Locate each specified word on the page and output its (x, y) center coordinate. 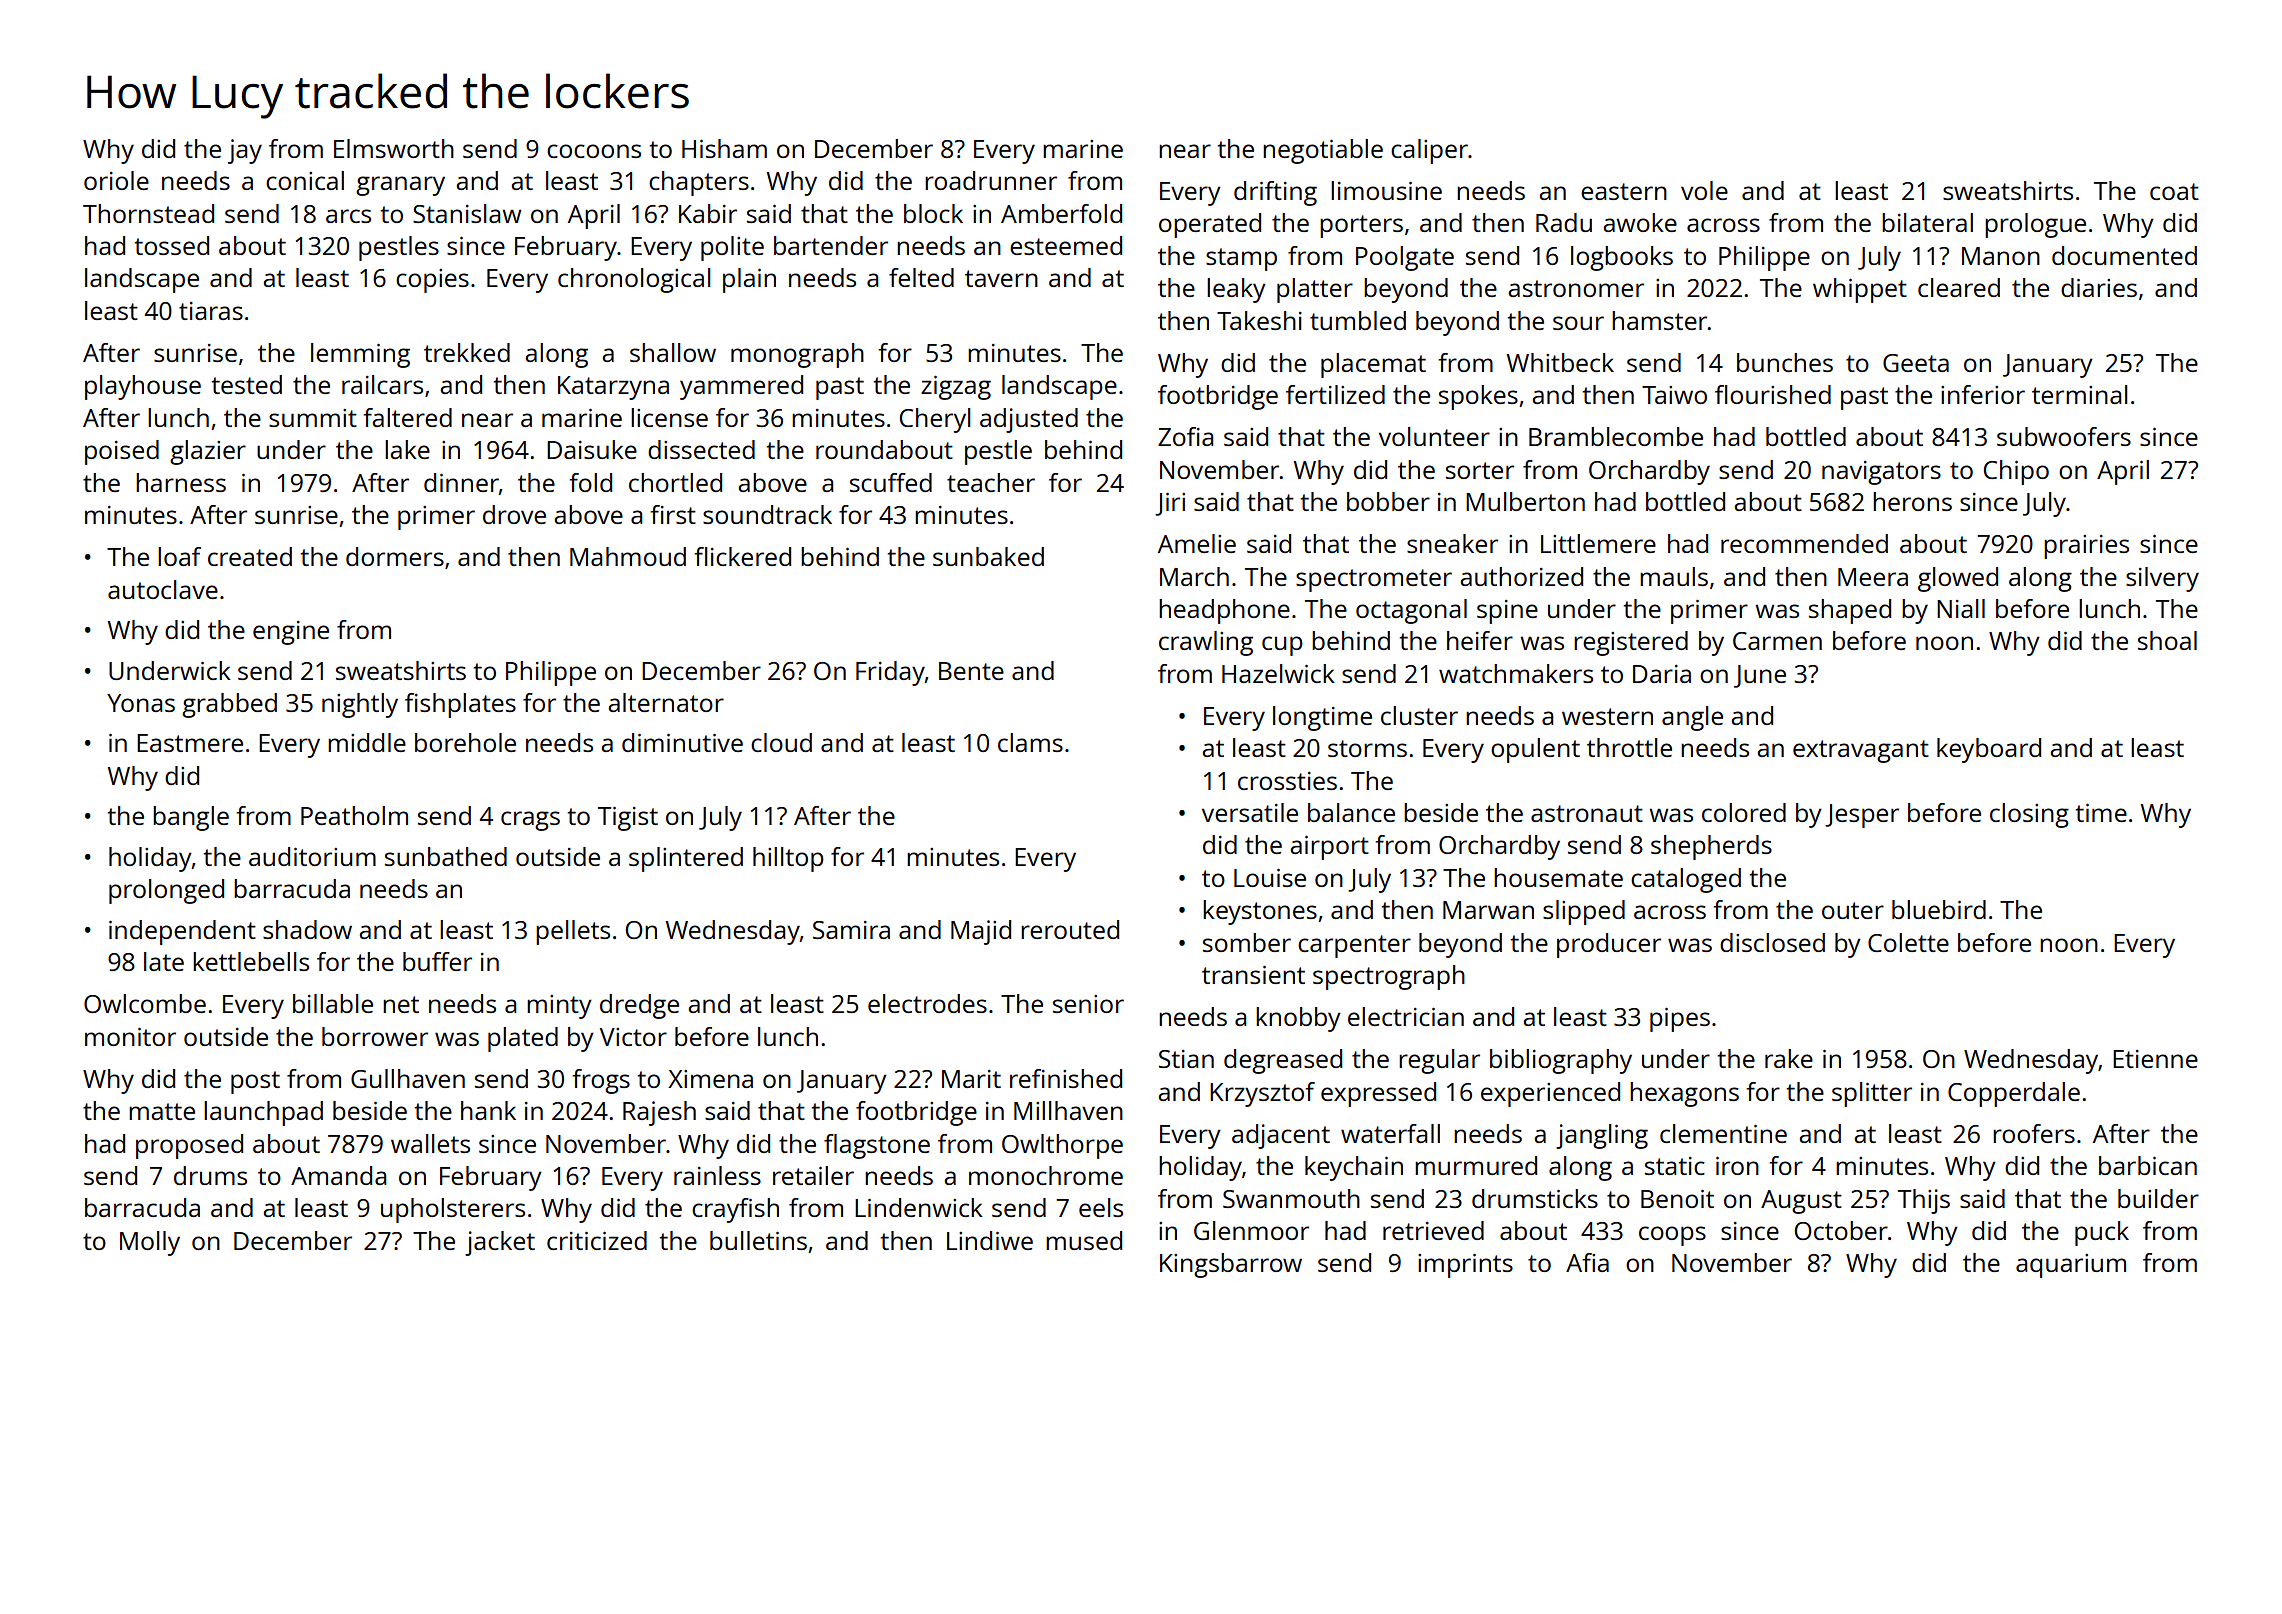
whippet (1860, 290)
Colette (1908, 942)
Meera (1873, 577)
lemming (360, 355)
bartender (831, 245)
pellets (573, 932)
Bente (971, 671)
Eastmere (190, 743)
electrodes (927, 1003)
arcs (348, 216)
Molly (150, 1243)
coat (2174, 191)
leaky (1236, 290)
